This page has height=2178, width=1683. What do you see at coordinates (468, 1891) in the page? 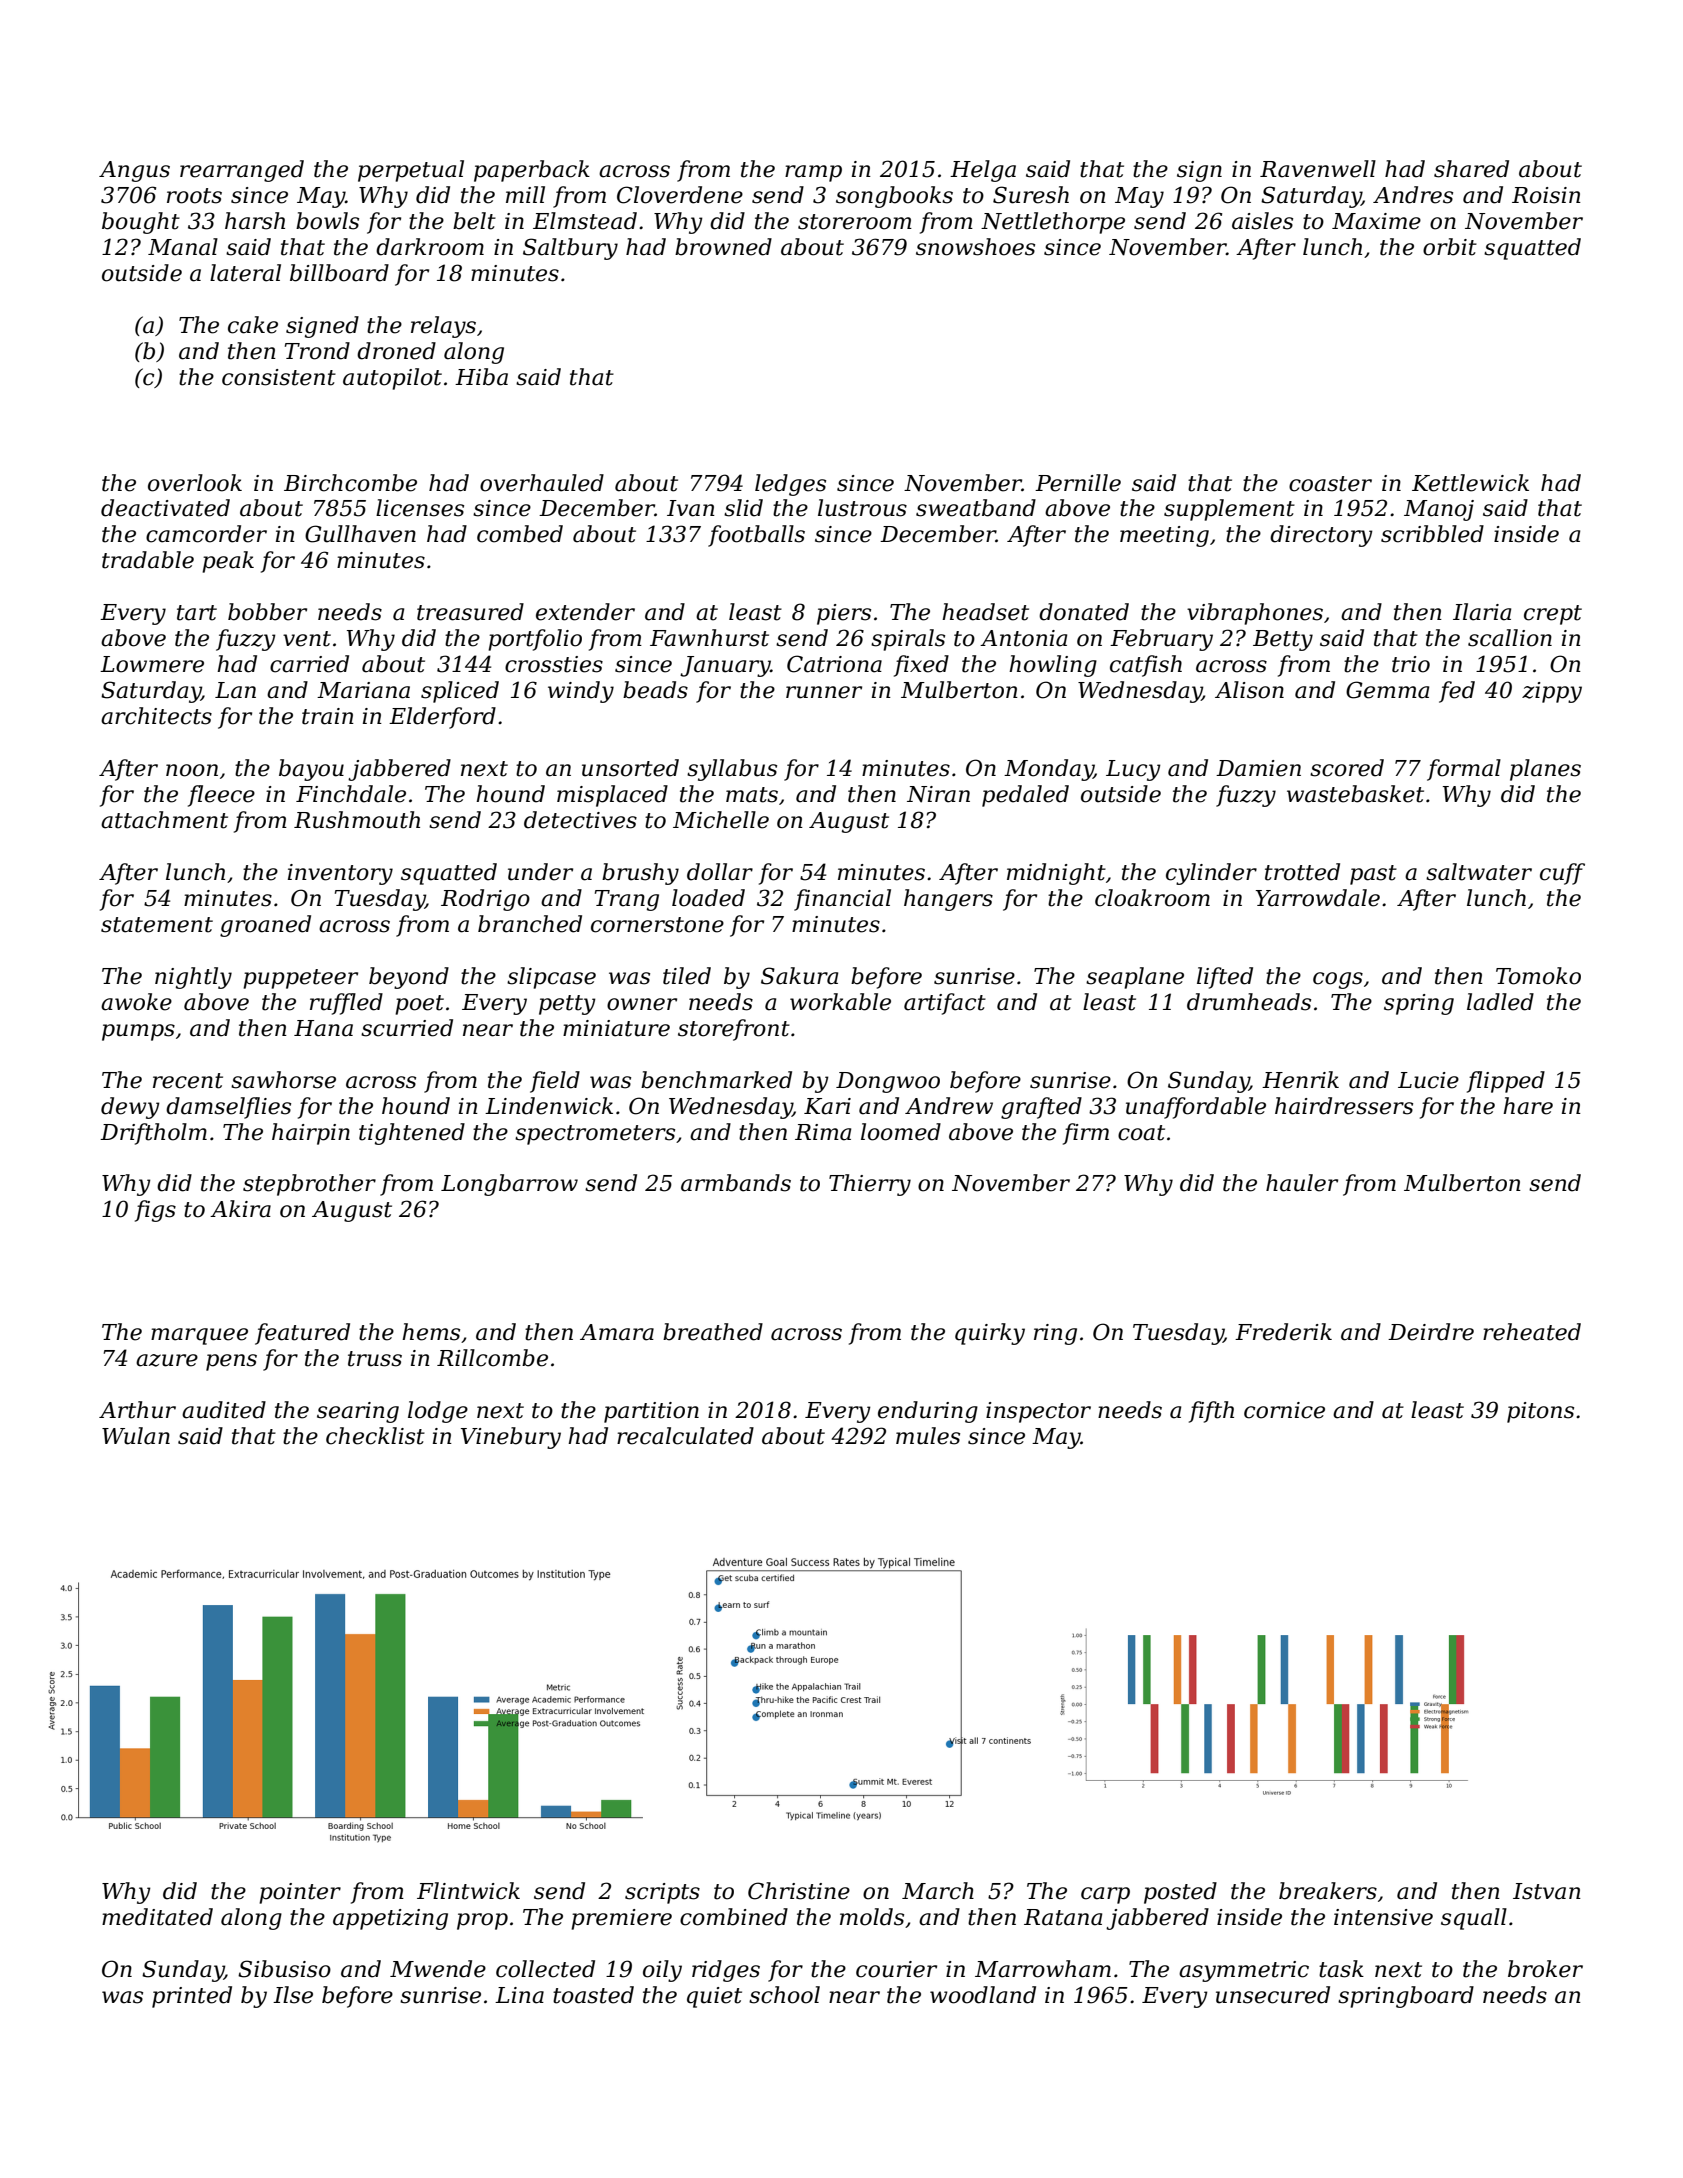
I see `Flintwick` at bounding box center [468, 1891].
